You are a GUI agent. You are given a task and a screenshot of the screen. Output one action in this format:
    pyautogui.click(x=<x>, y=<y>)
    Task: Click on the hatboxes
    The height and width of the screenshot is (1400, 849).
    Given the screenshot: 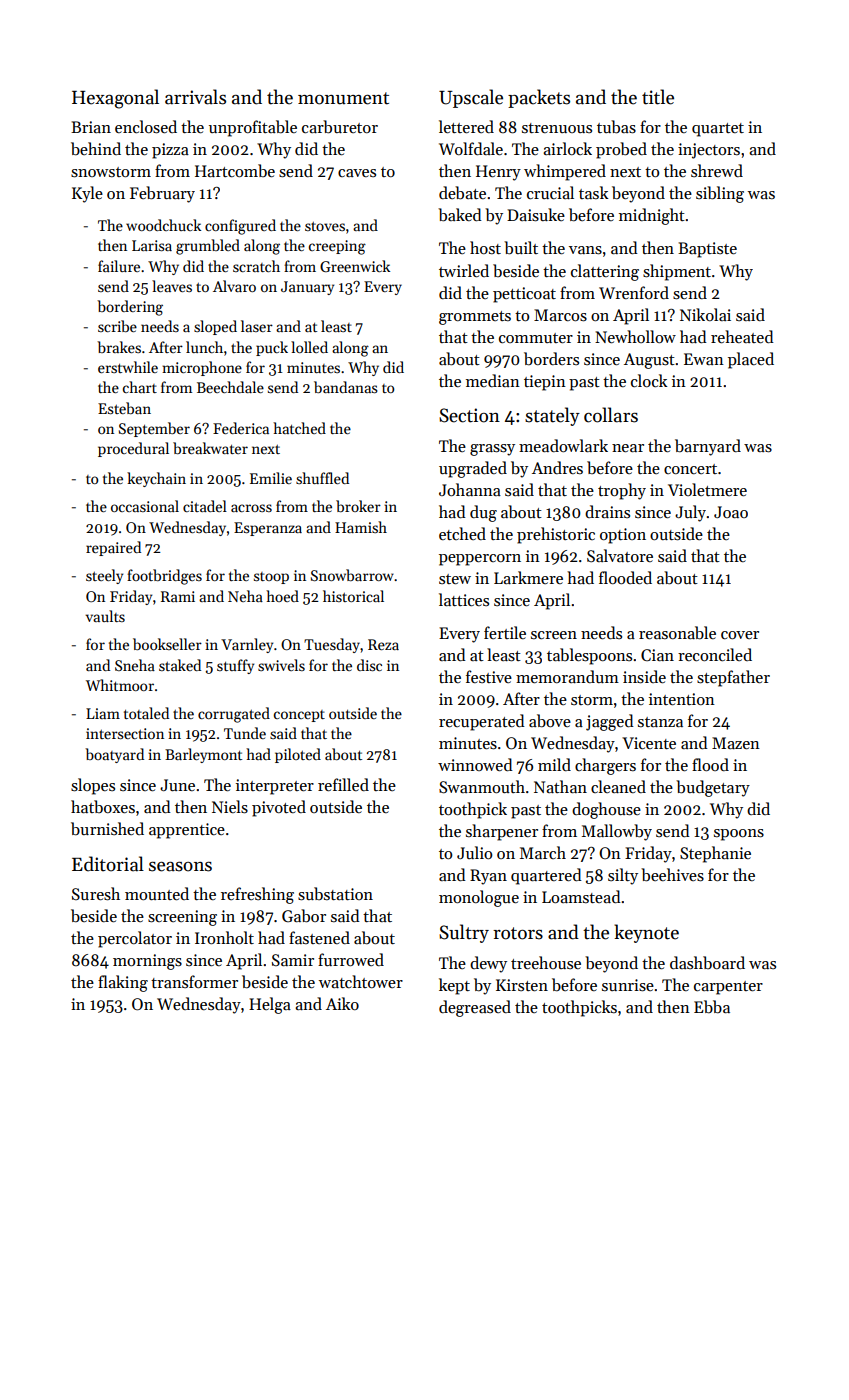 What is the action you would take?
    pyautogui.click(x=103, y=806)
